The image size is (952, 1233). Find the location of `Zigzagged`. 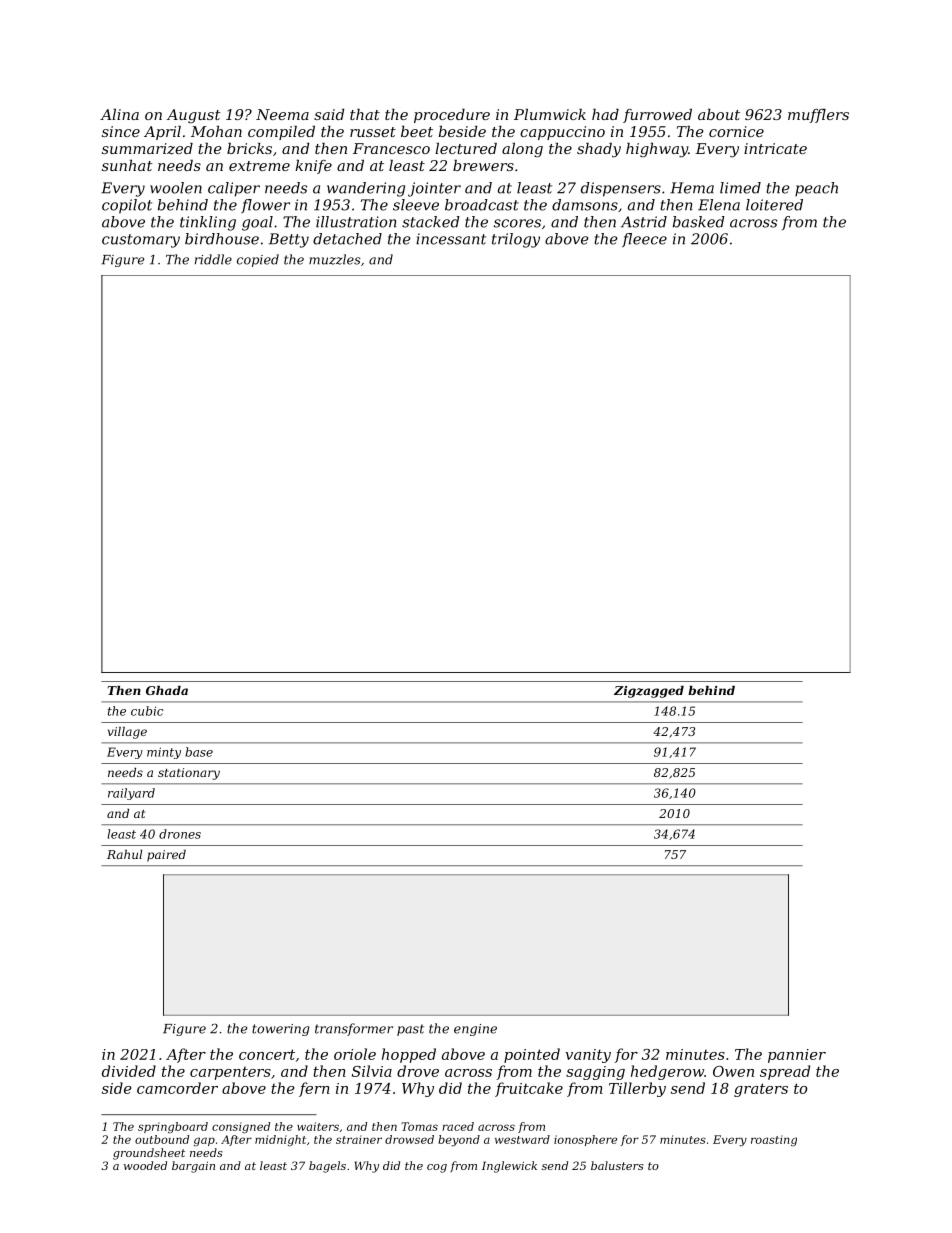

Zigzagged is located at coordinates (649, 692).
